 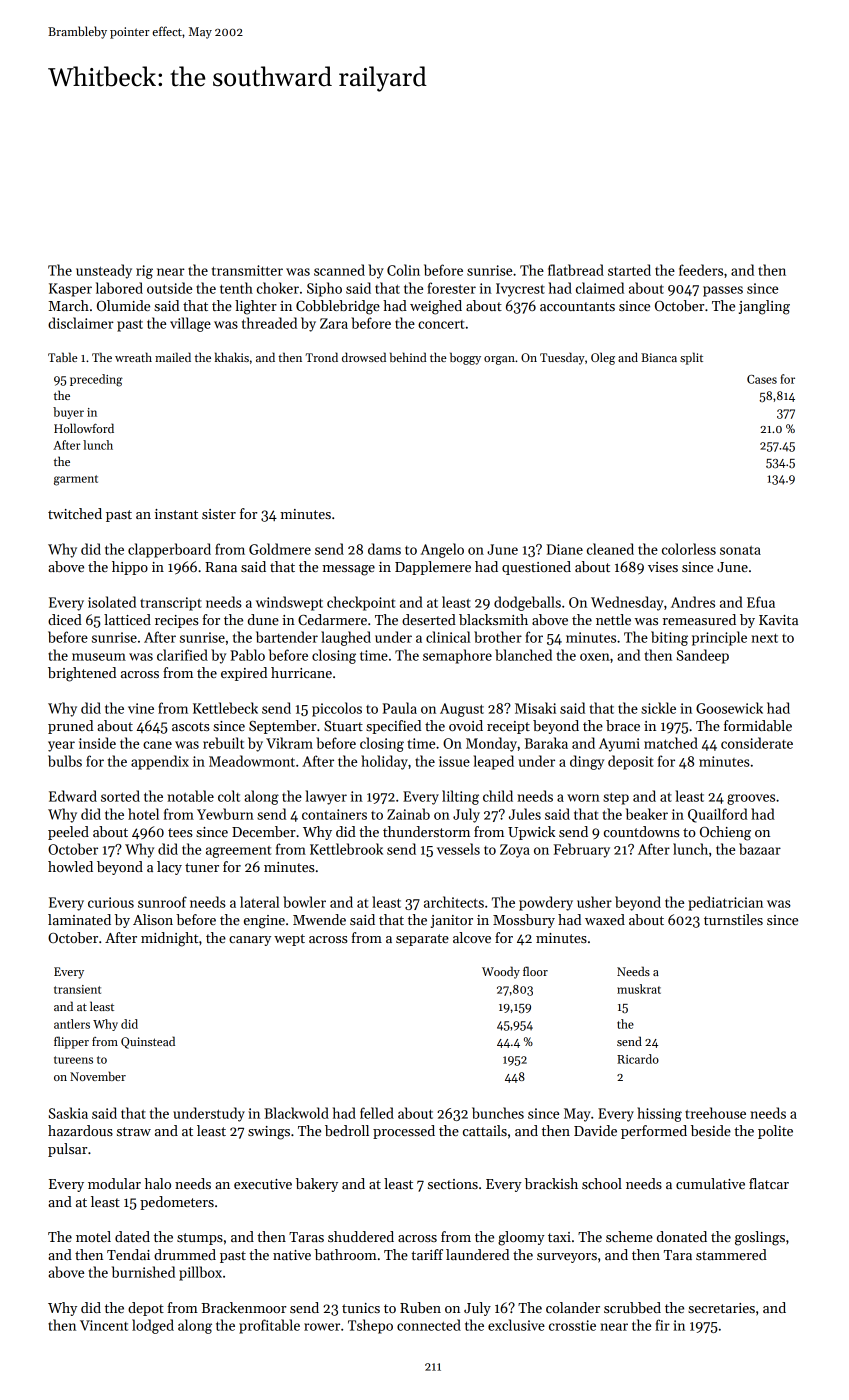 What do you see at coordinates (77, 989) in the screenshot?
I see `transient` at bounding box center [77, 989].
